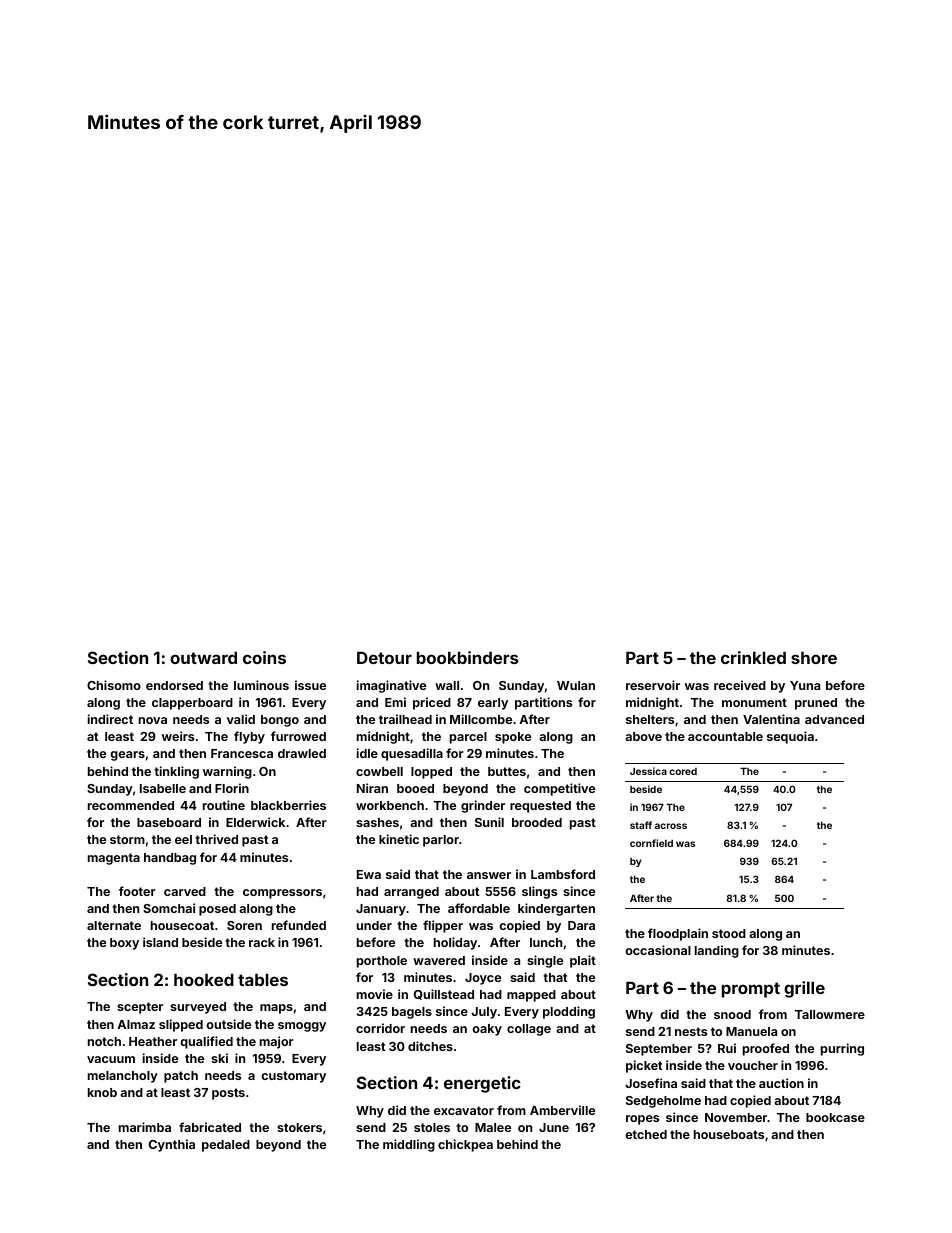  What do you see at coordinates (263, 980) in the image?
I see `tables` at bounding box center [263, 980].
